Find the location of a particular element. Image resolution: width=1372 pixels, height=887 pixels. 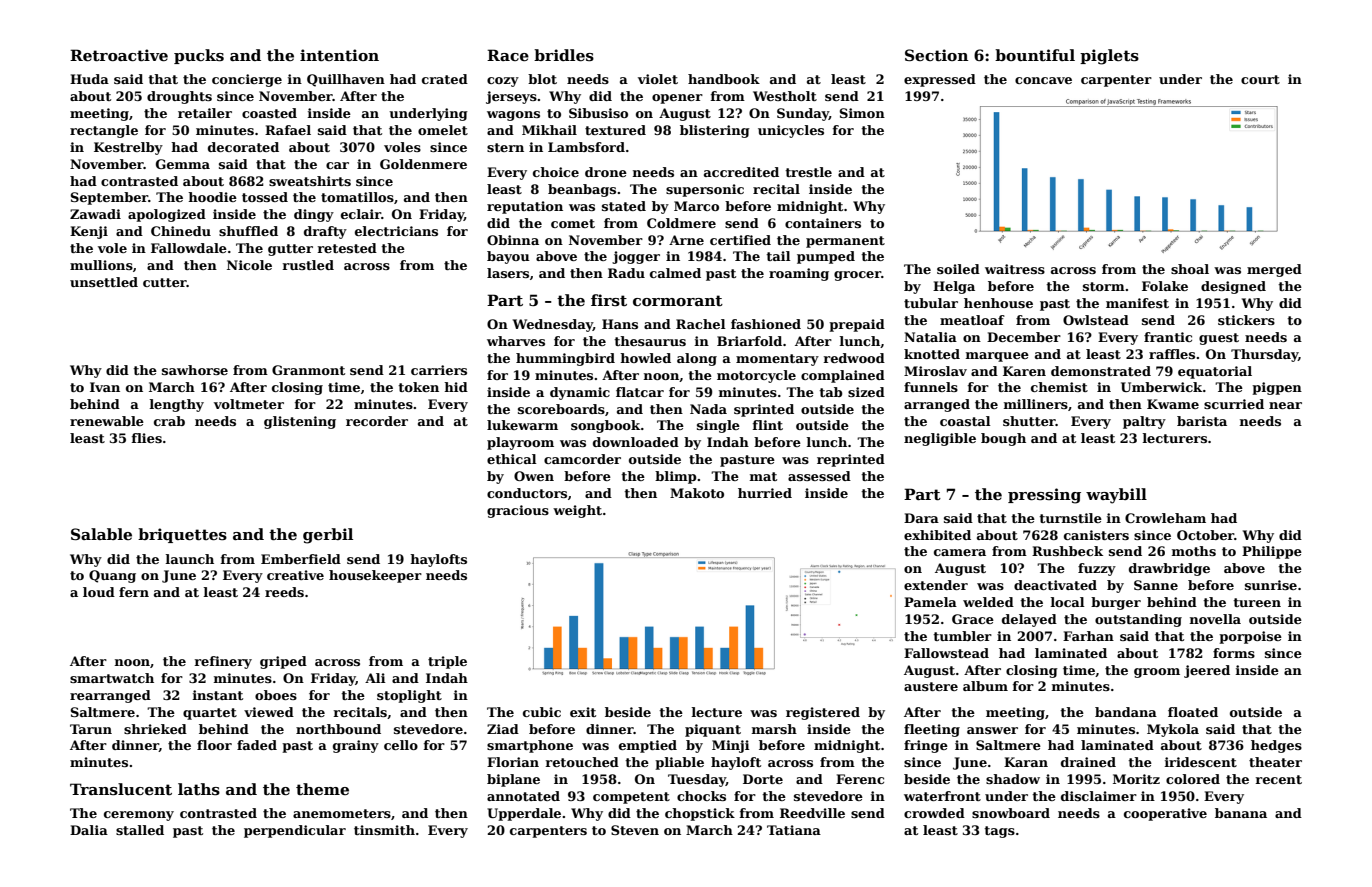

shuffled is located at coordinates (248, 231).
